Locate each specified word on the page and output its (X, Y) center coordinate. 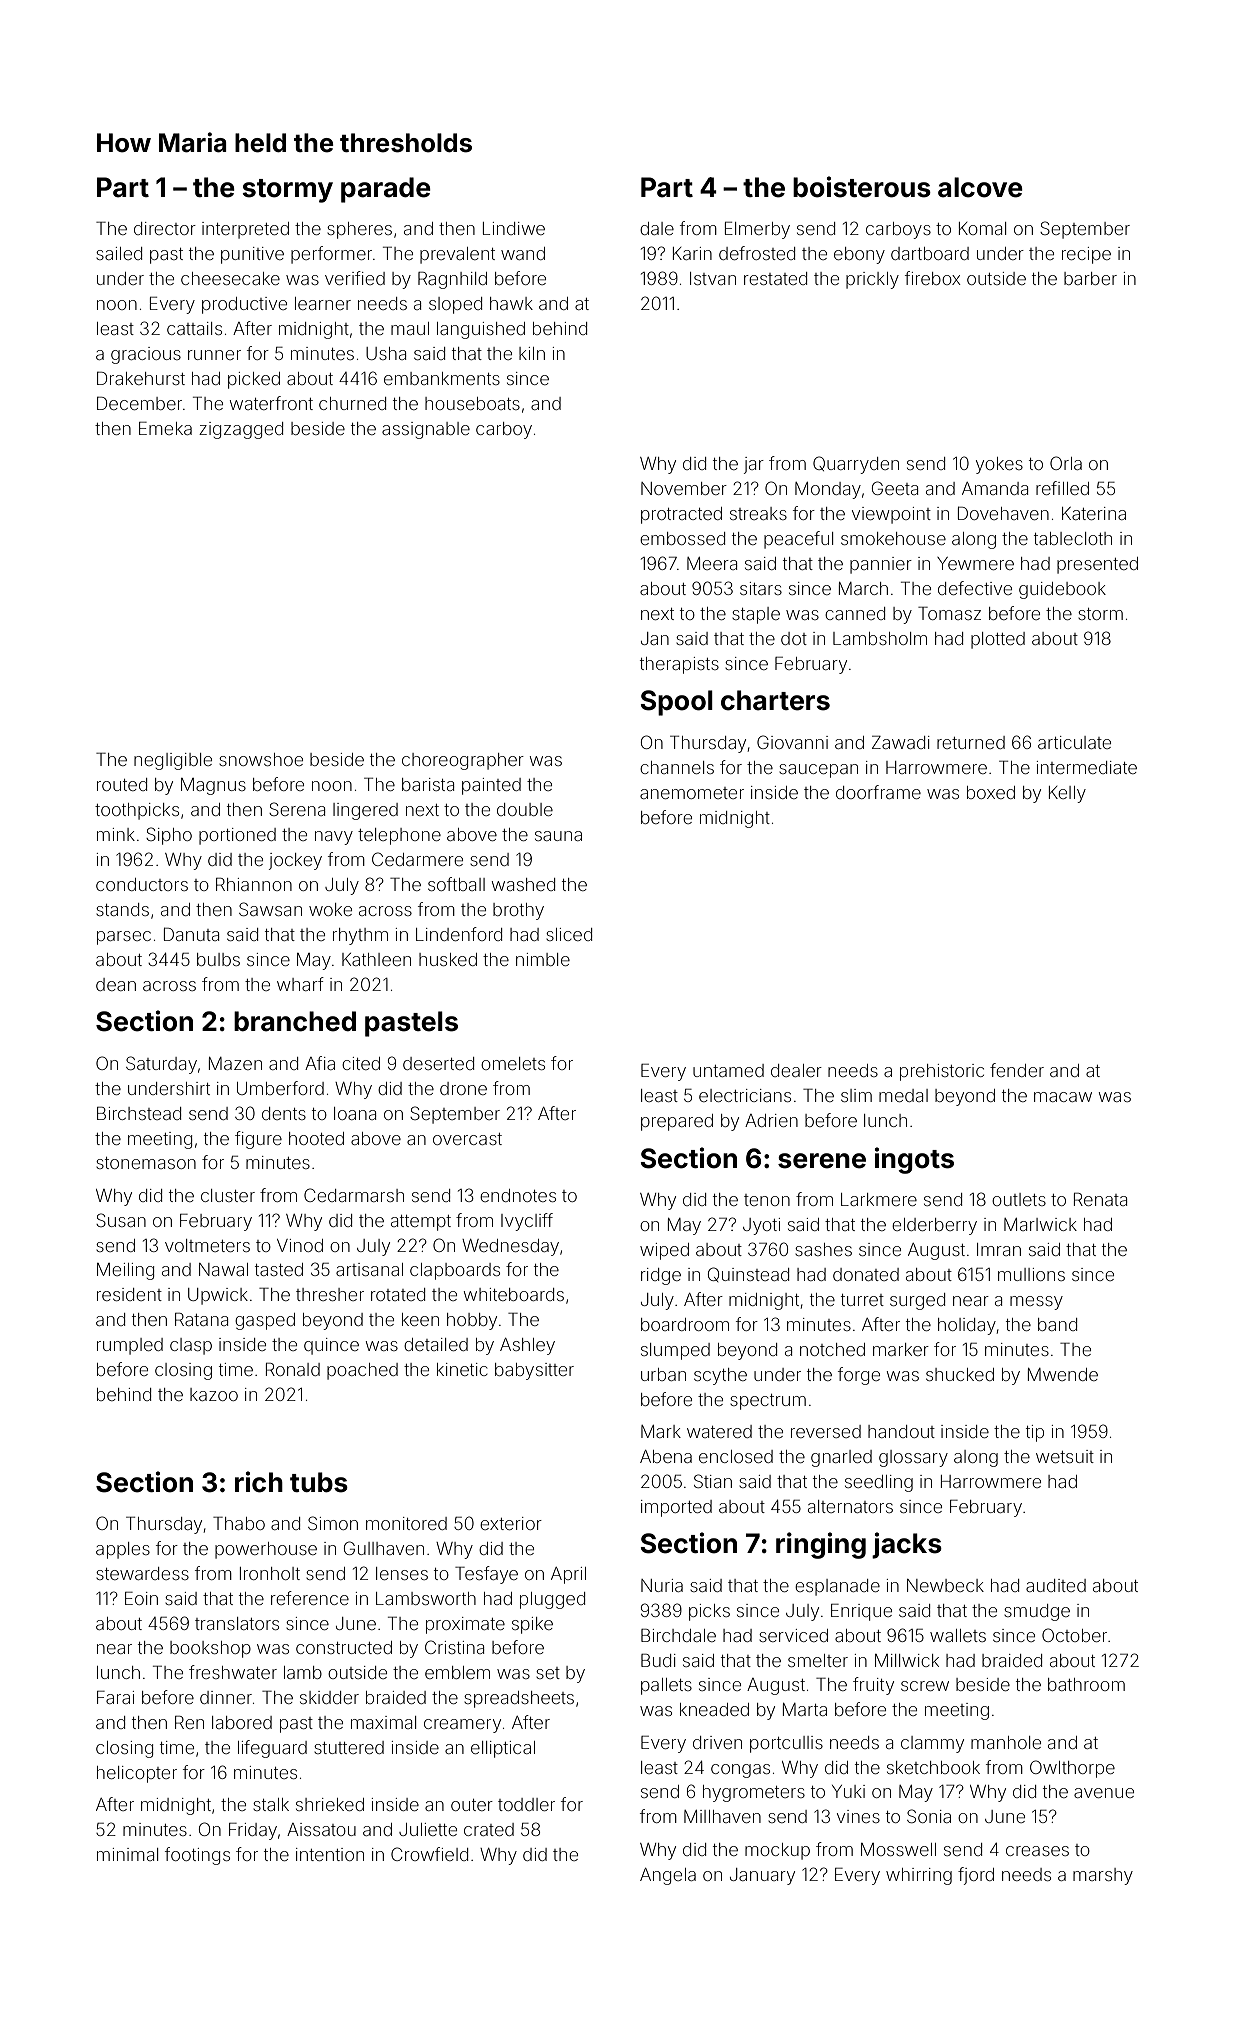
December (139, 403)
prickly (872, 280)
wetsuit (1065, 1456)
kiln (532, 353)
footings (197, 1856)
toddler (526, 1804)
